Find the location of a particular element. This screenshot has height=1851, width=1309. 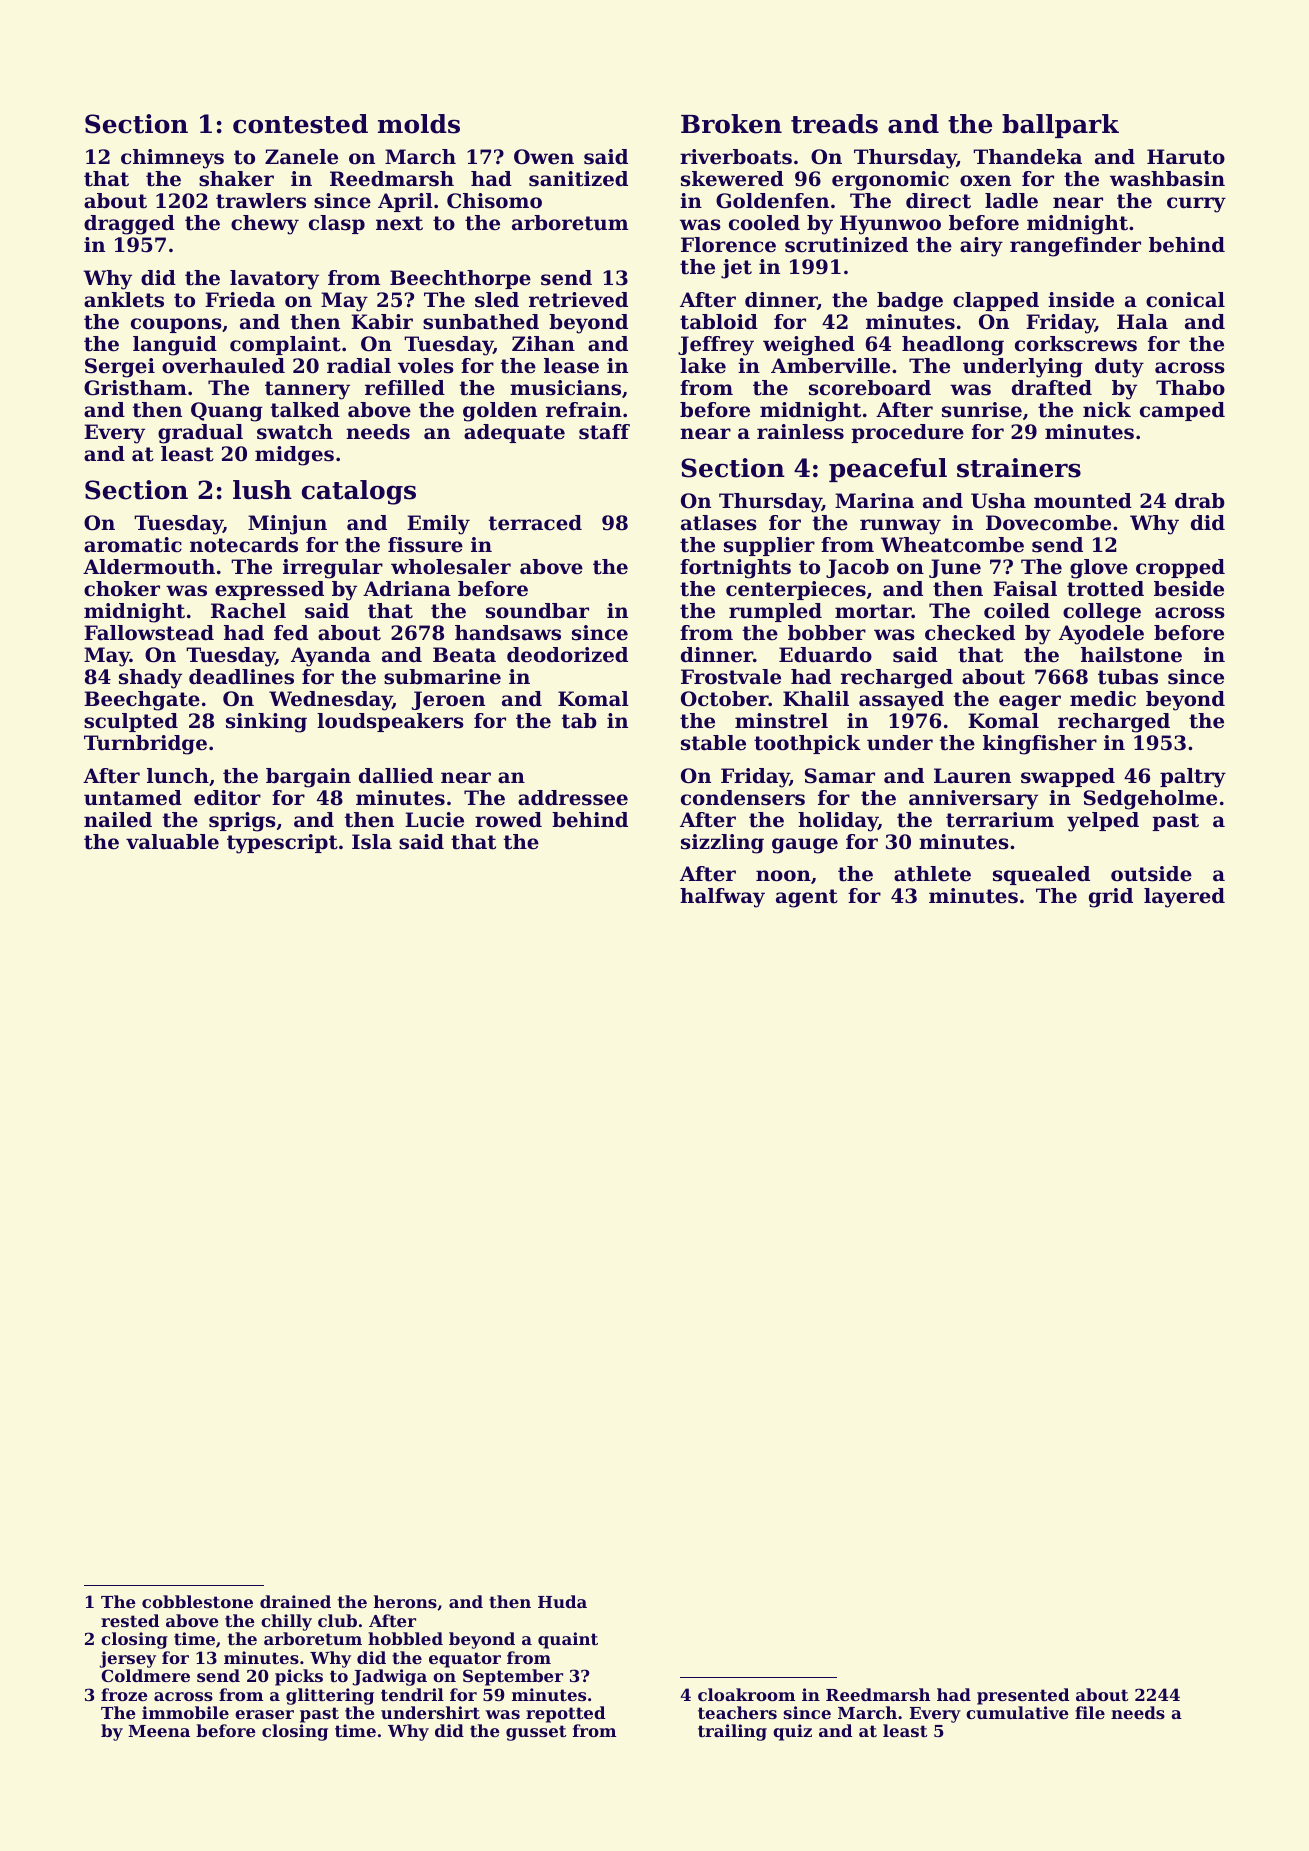

cloakroom is located at coordinates (746, 1694).
